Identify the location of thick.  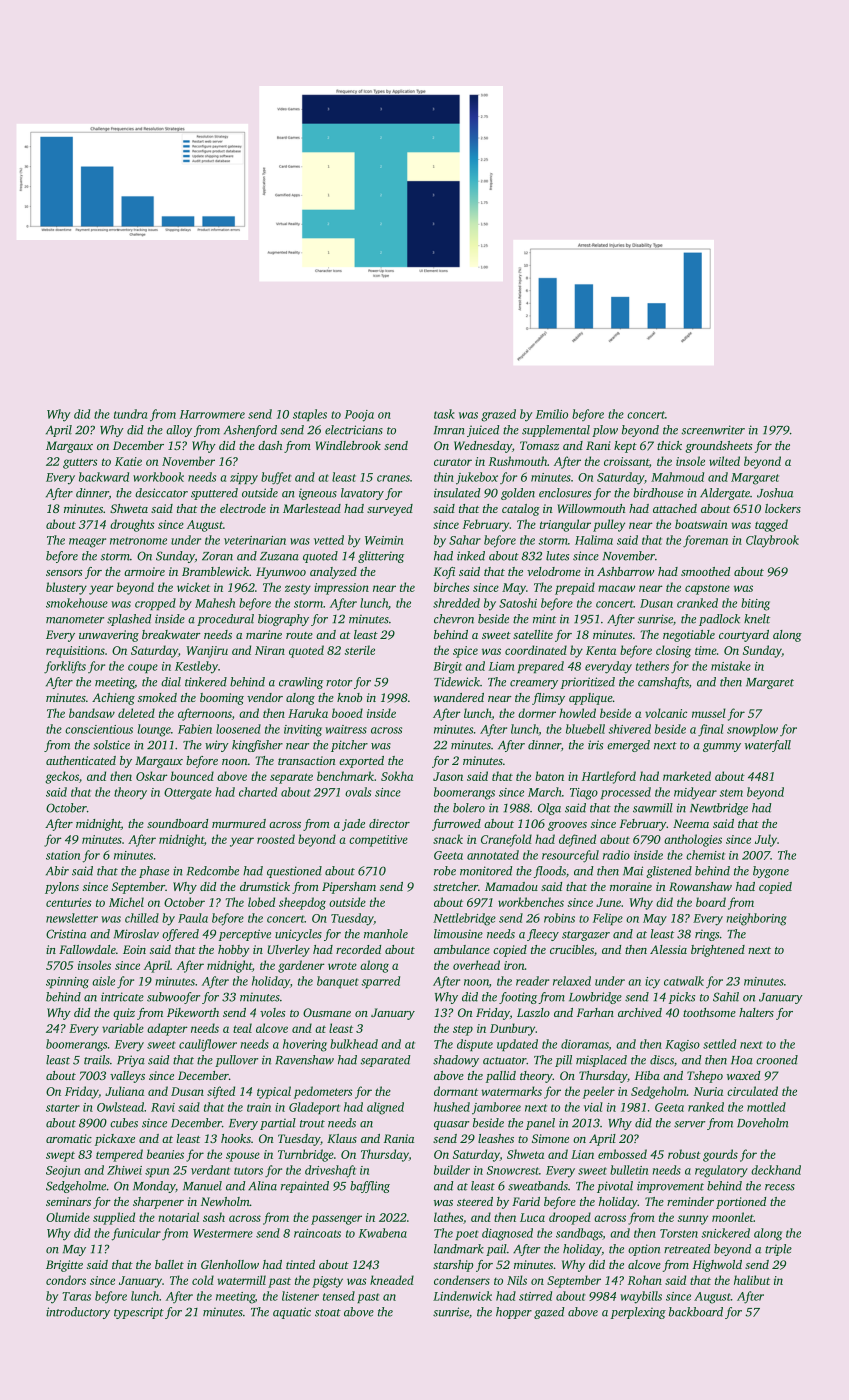
(669, 445).
